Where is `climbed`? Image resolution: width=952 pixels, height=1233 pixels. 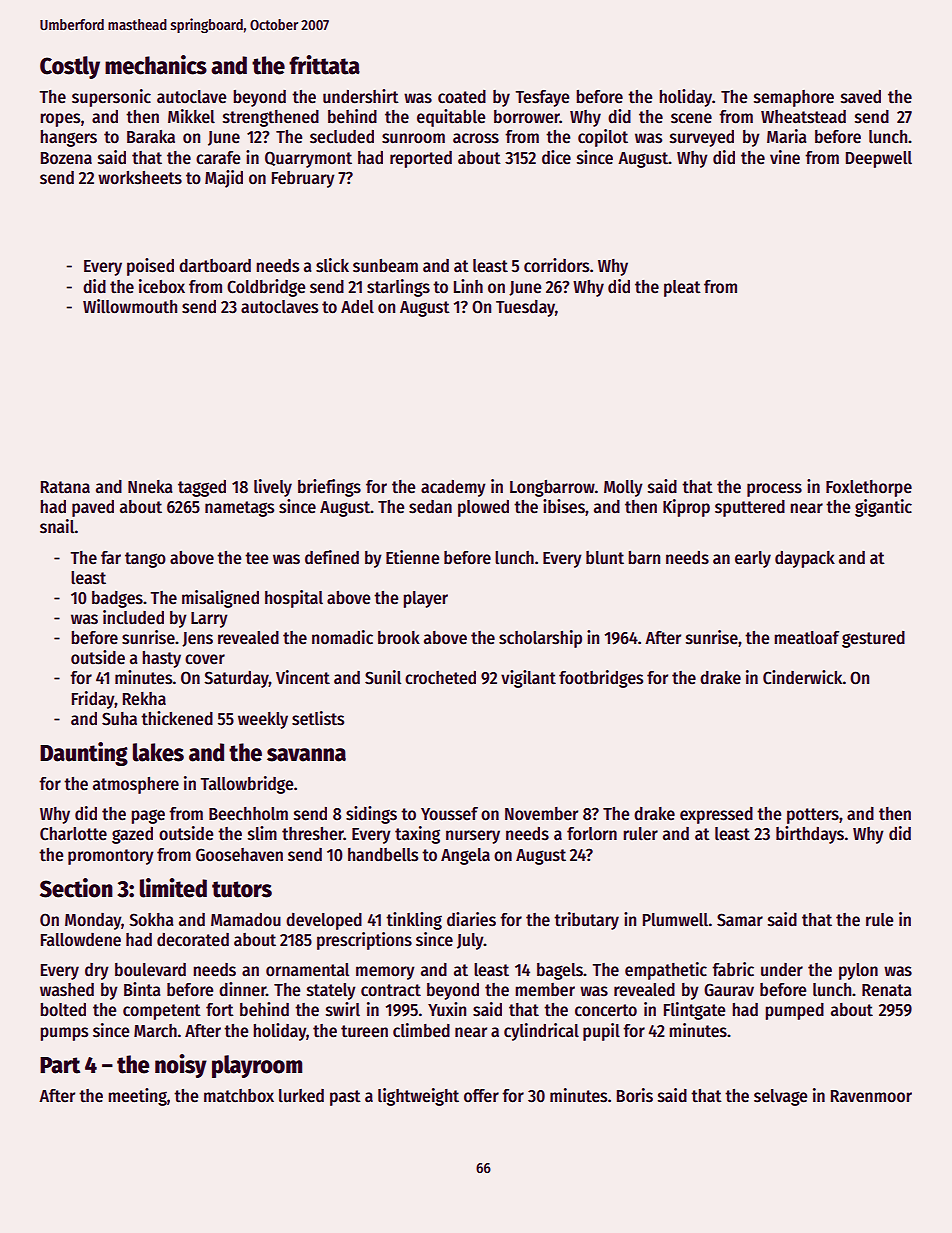
climbed is located at coordinates (421, 1030).
